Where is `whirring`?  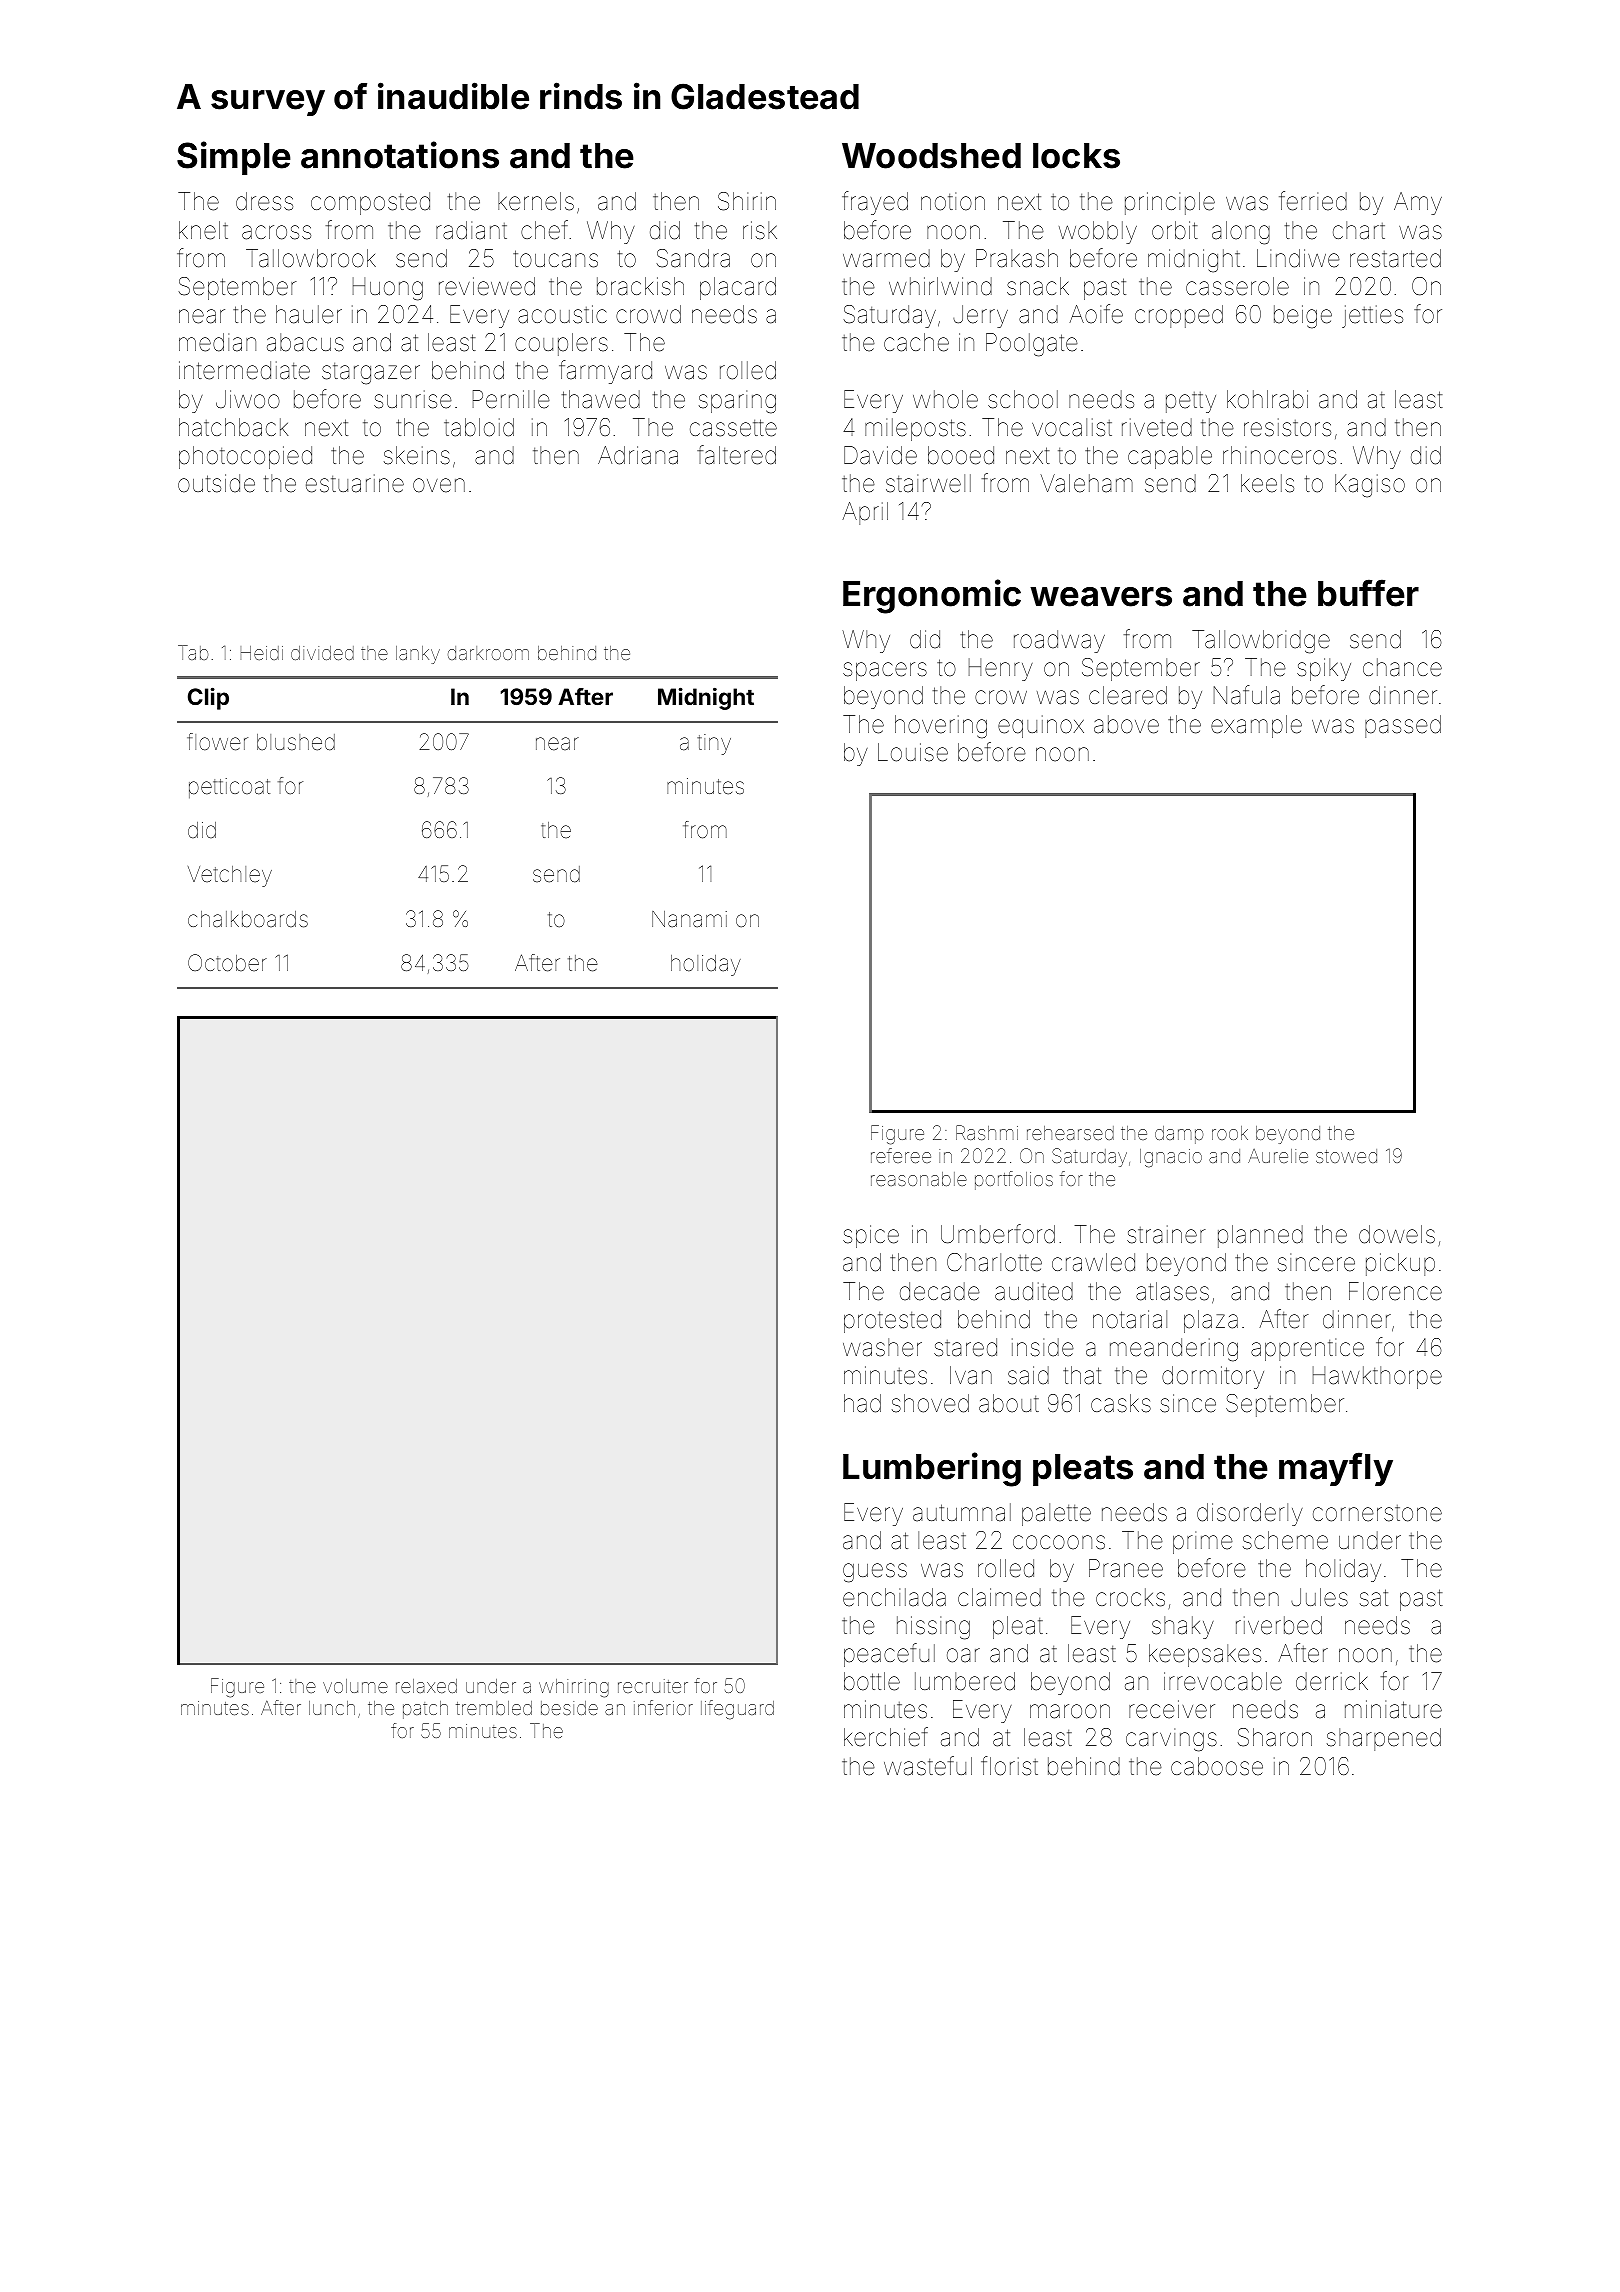 whirring is located at coordinates (574, 1688).
